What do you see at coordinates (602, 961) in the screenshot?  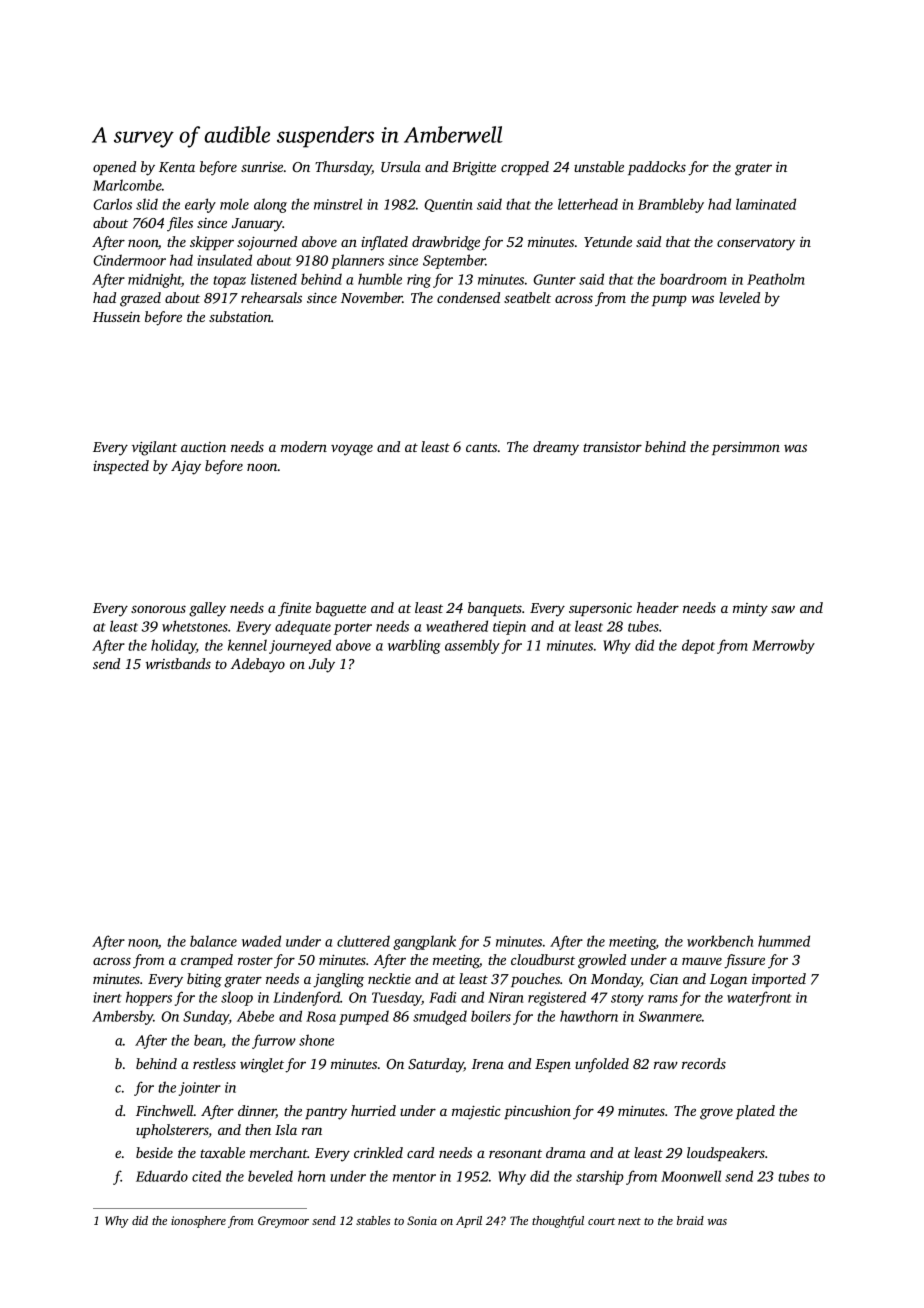 I see `growled` at bounding box center [602, 961].
